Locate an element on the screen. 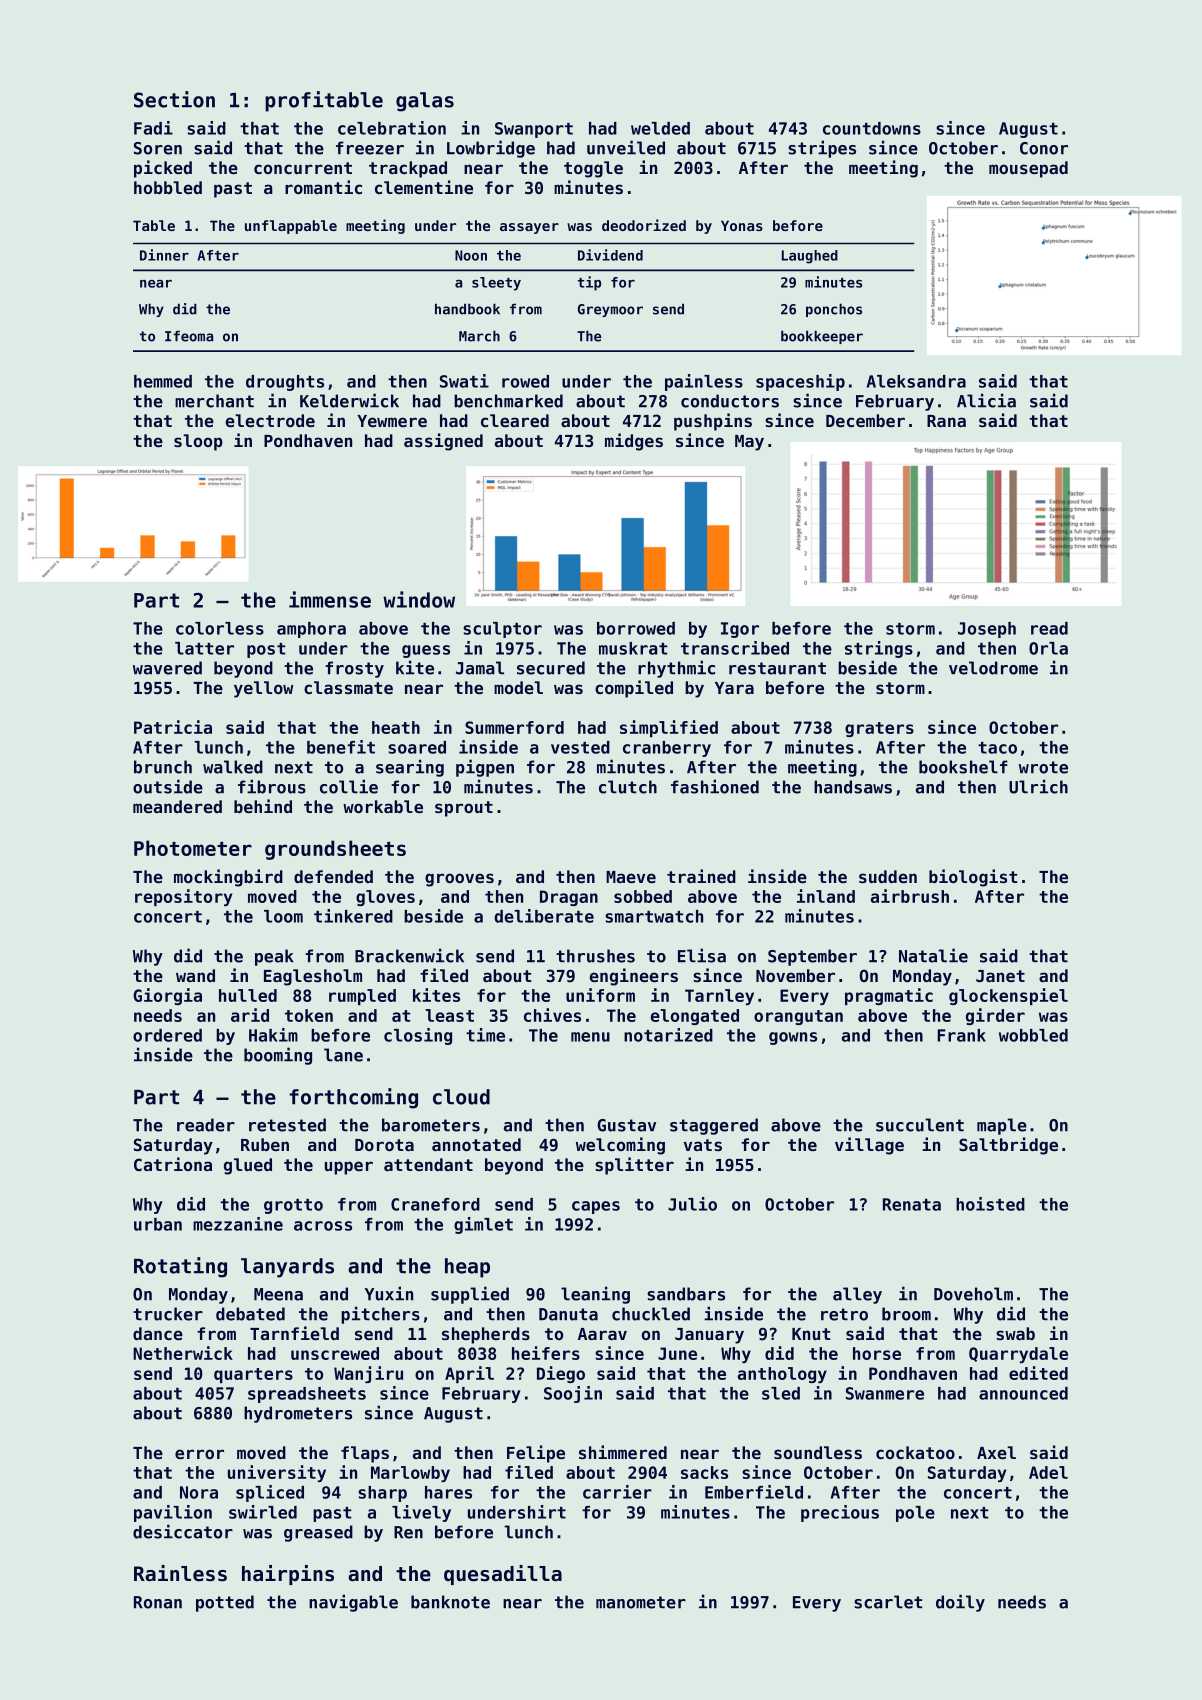 This screenshot has width=1202, height=1700. Ronan is located at coordinates (158, 1602).
